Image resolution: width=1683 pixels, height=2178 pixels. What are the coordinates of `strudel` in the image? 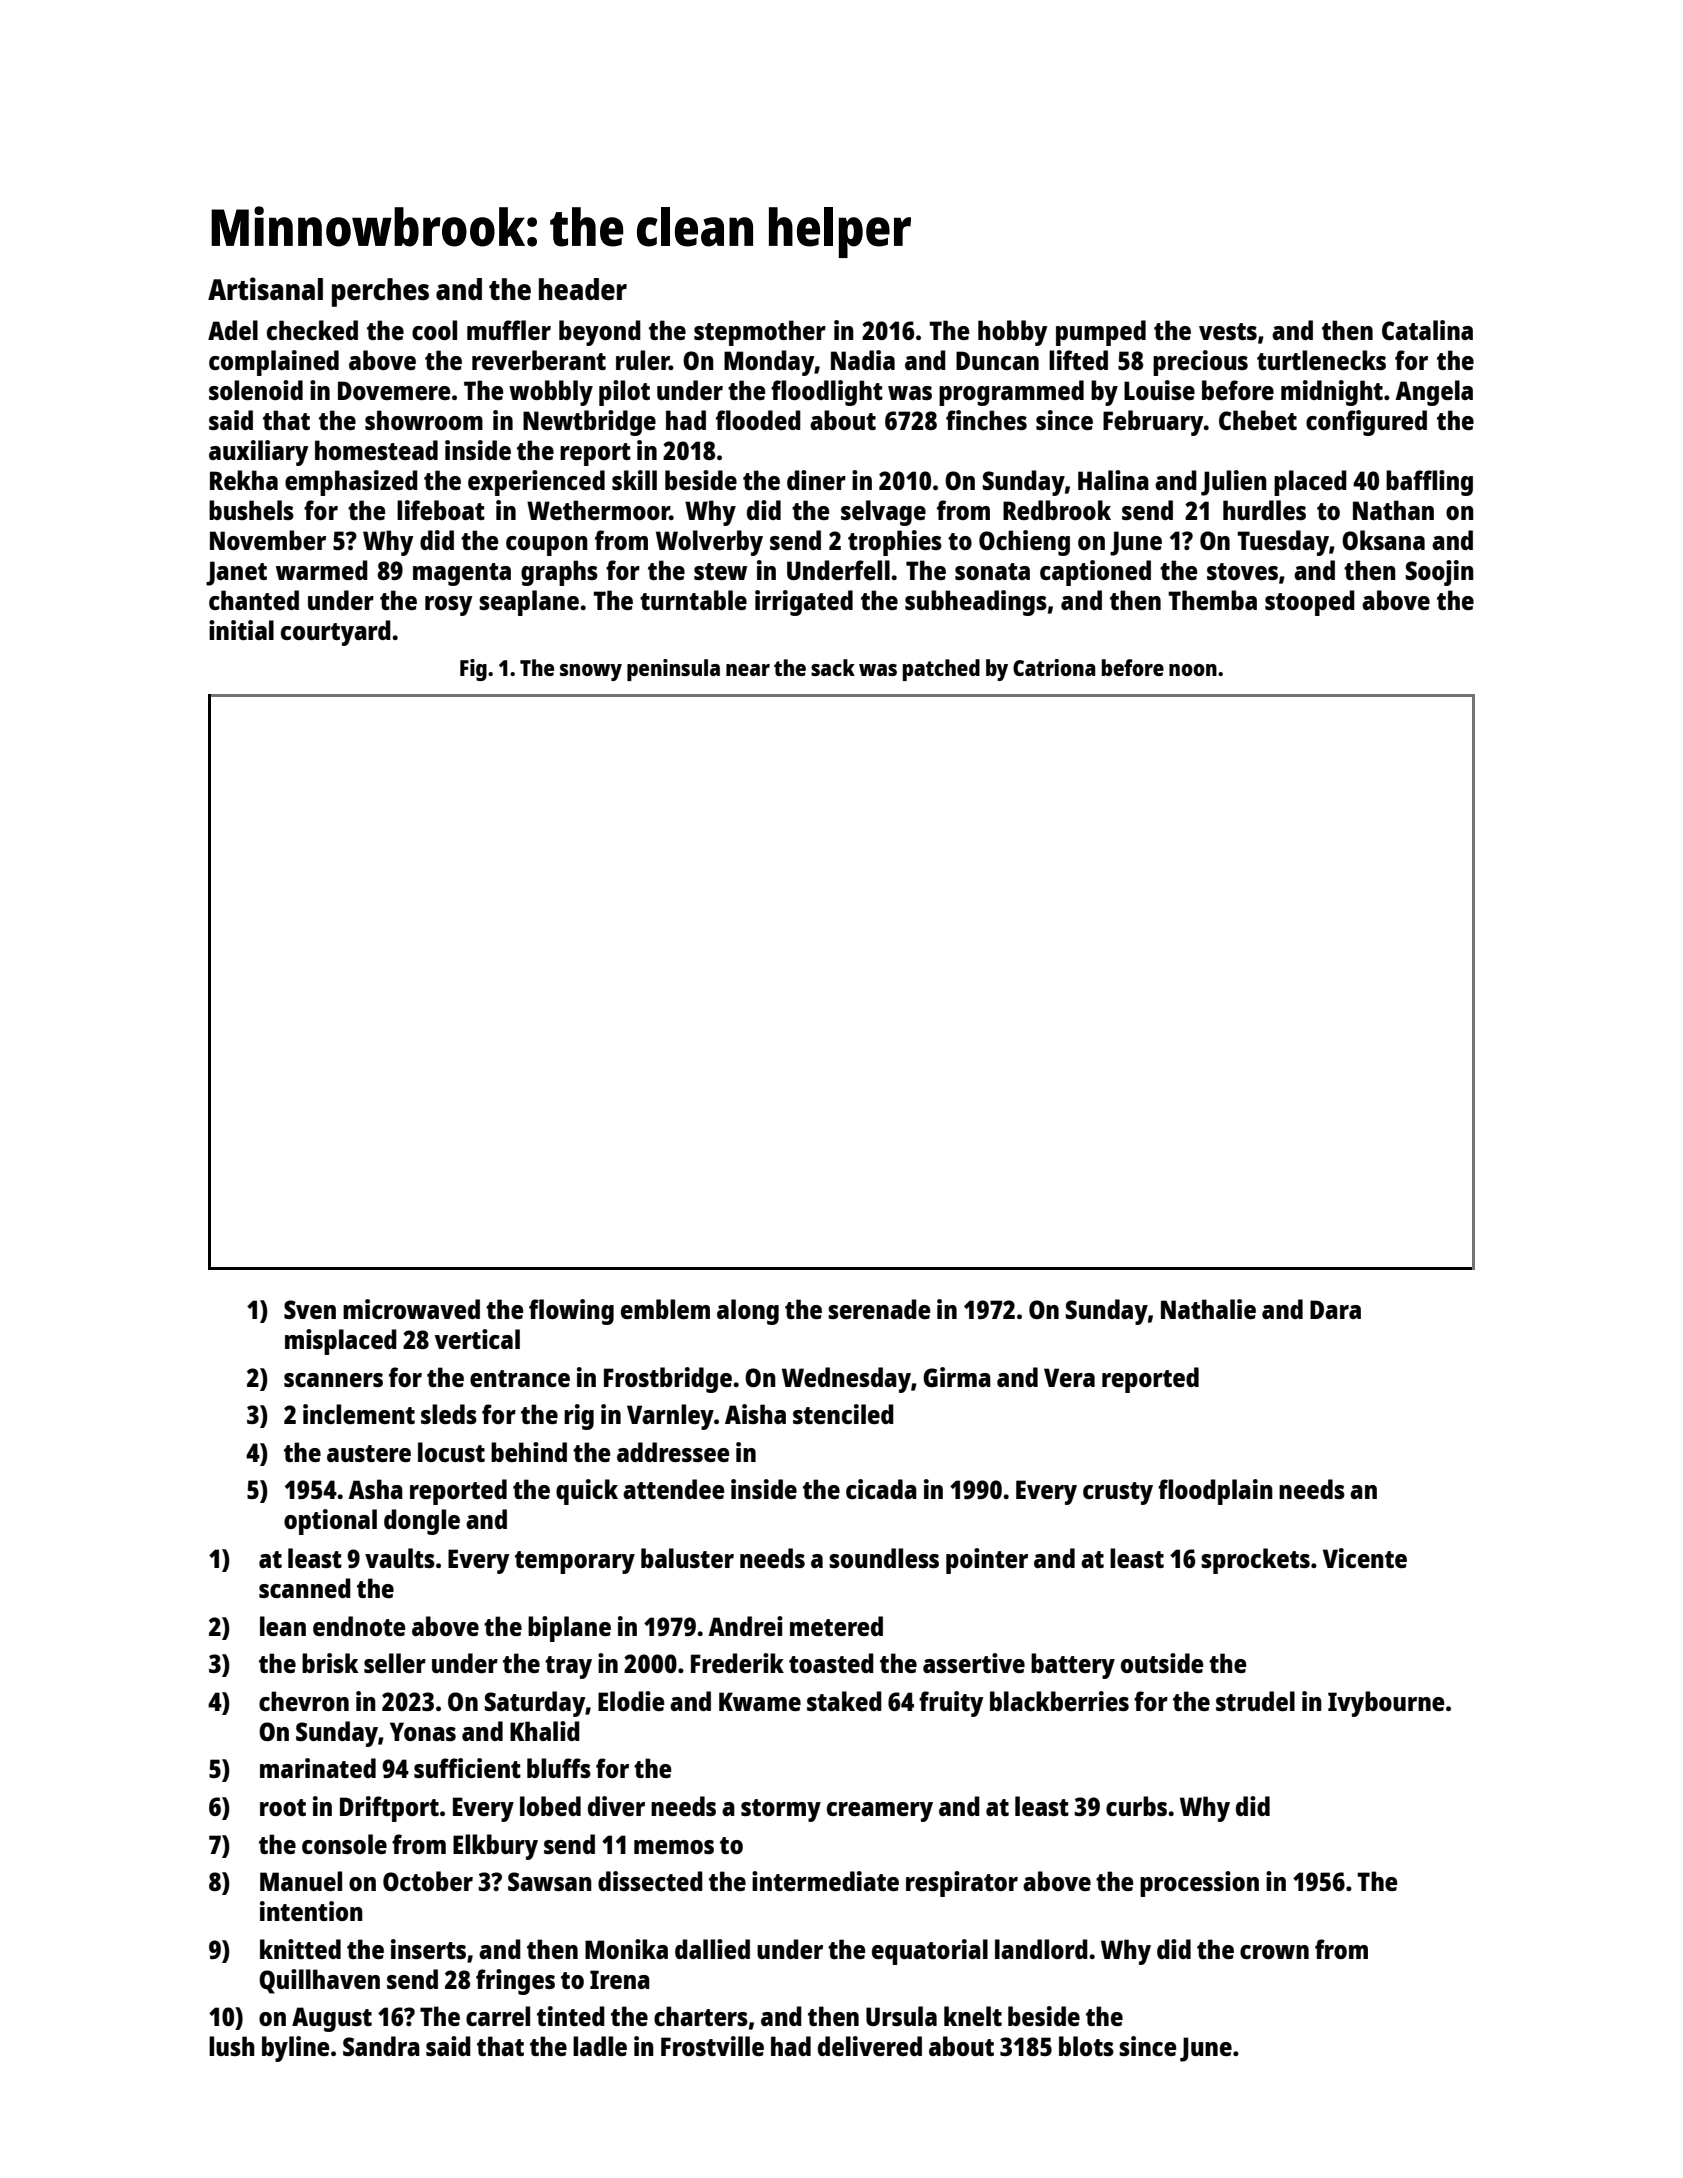 It's located at (1255, 1701).
